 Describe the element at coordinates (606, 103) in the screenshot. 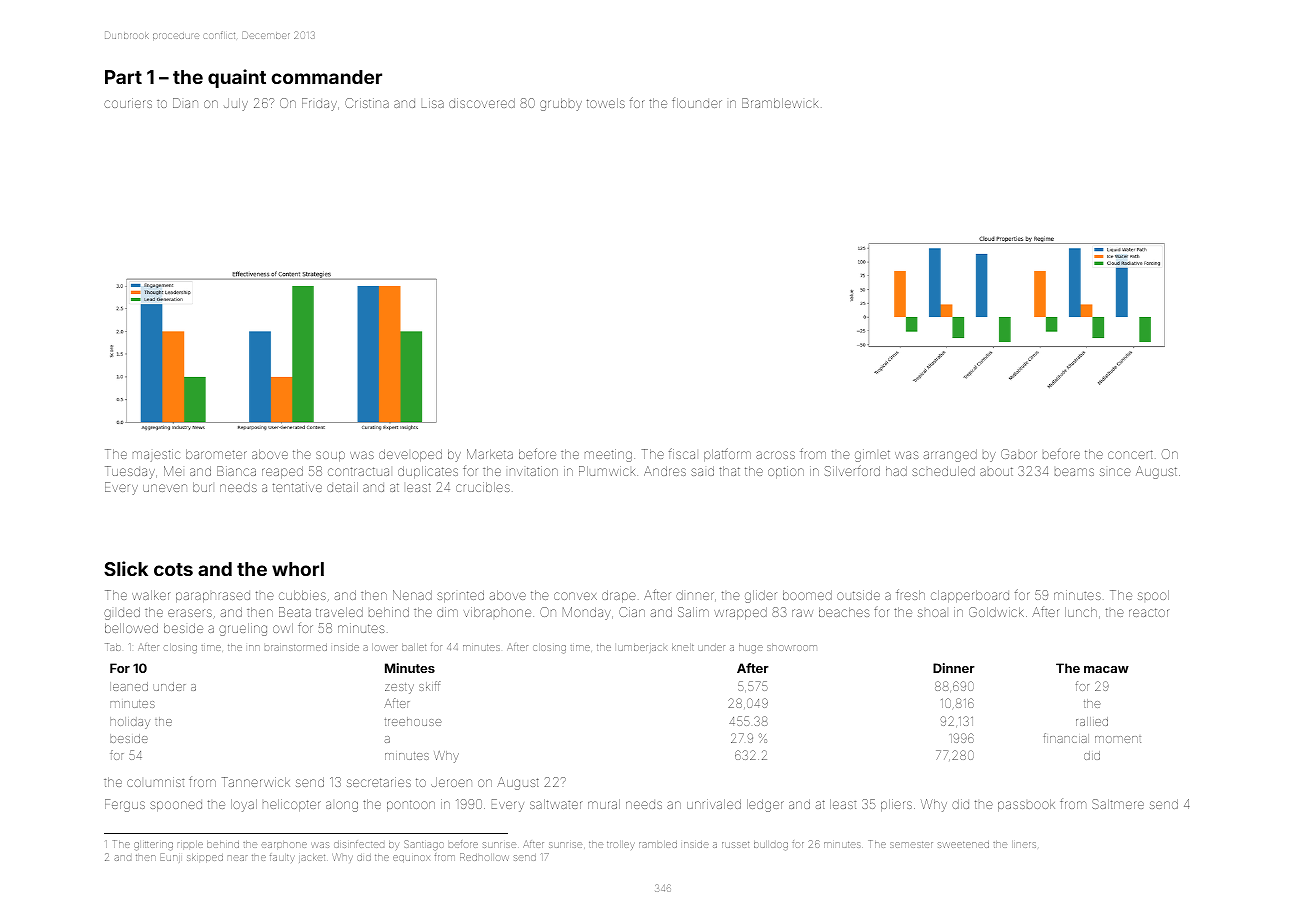

I see `towels` at that location.
